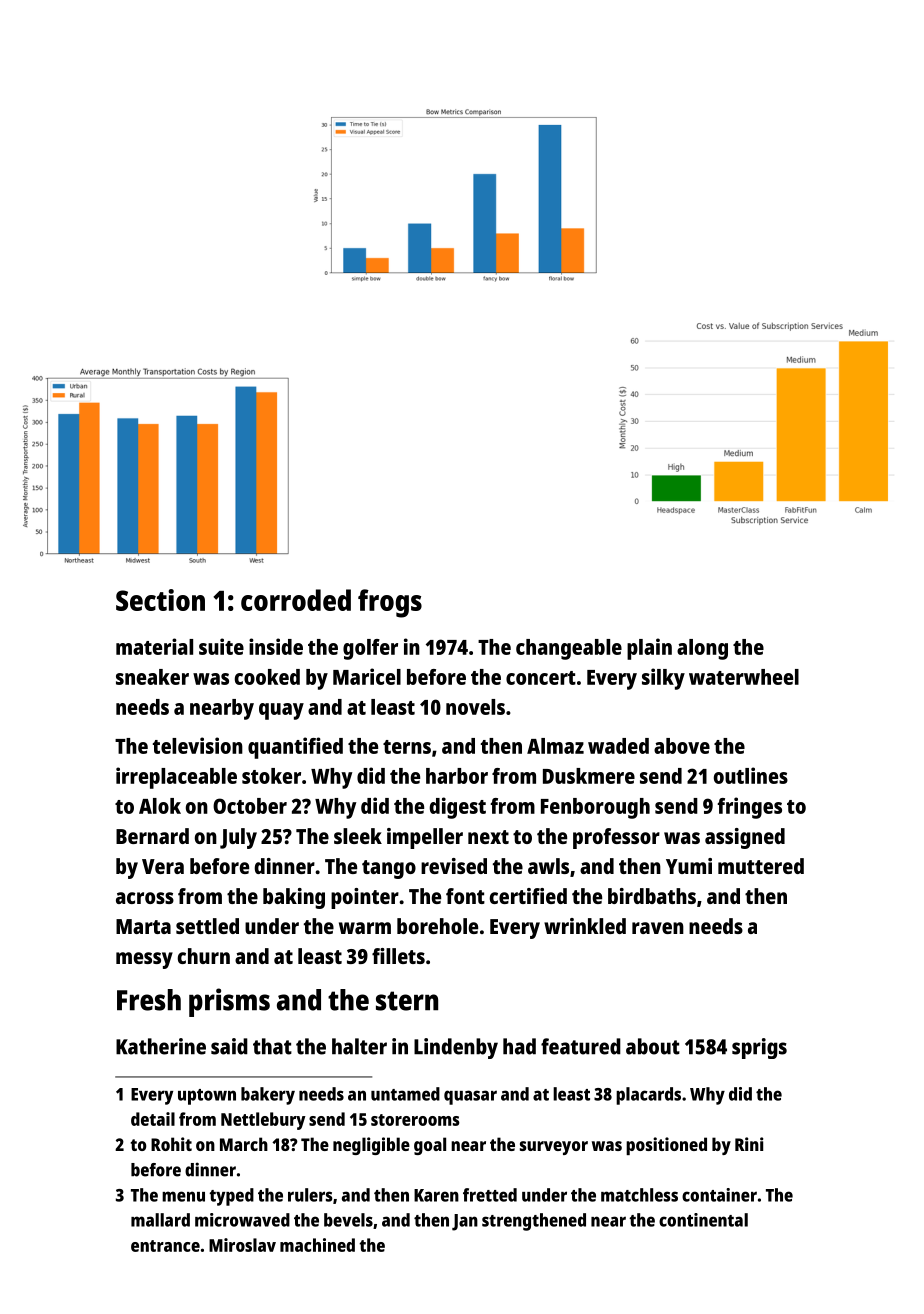  I want to click on concert, so click(541, 678).
